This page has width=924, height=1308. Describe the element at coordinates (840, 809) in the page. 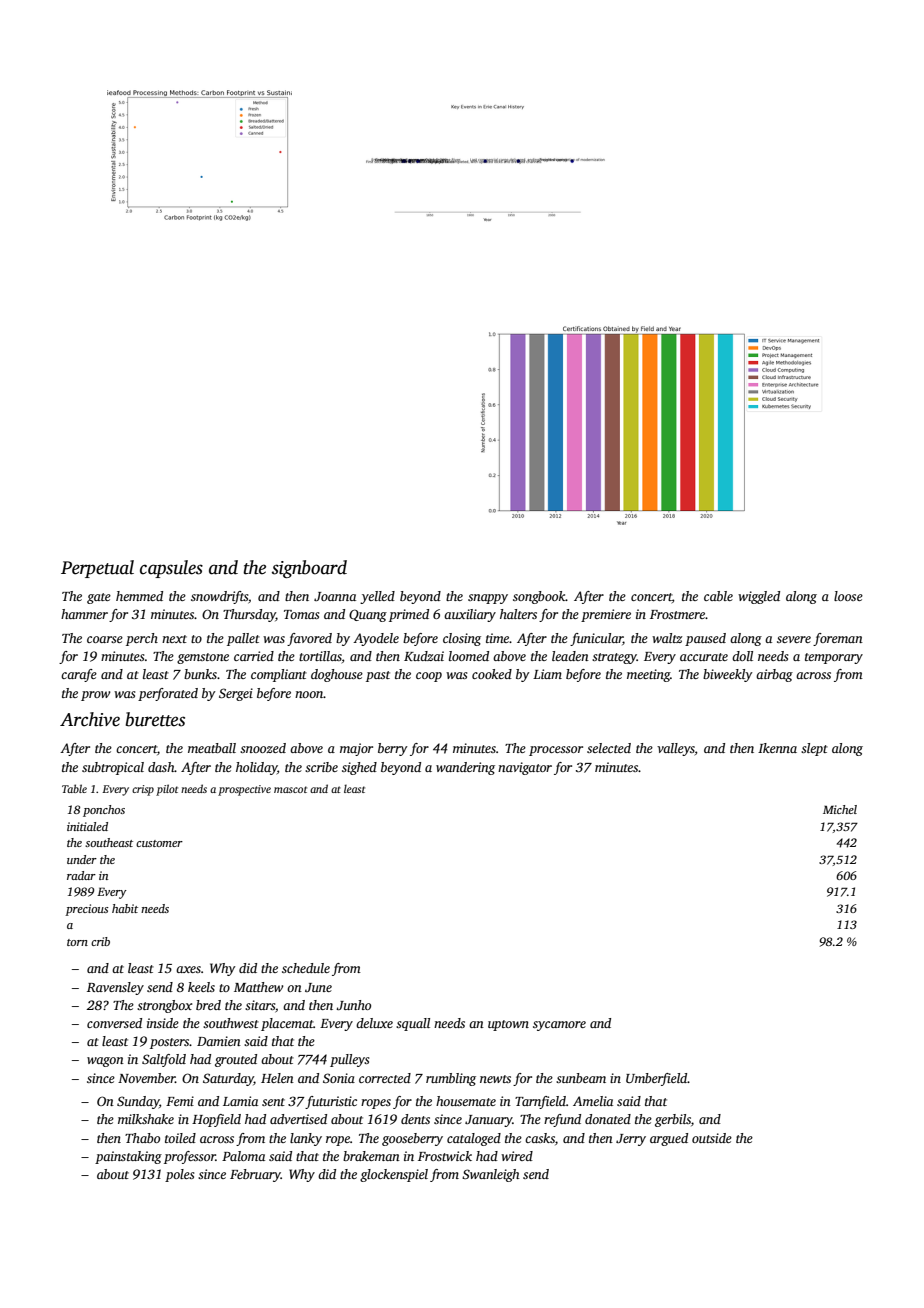

I see `Michel` at that location.
